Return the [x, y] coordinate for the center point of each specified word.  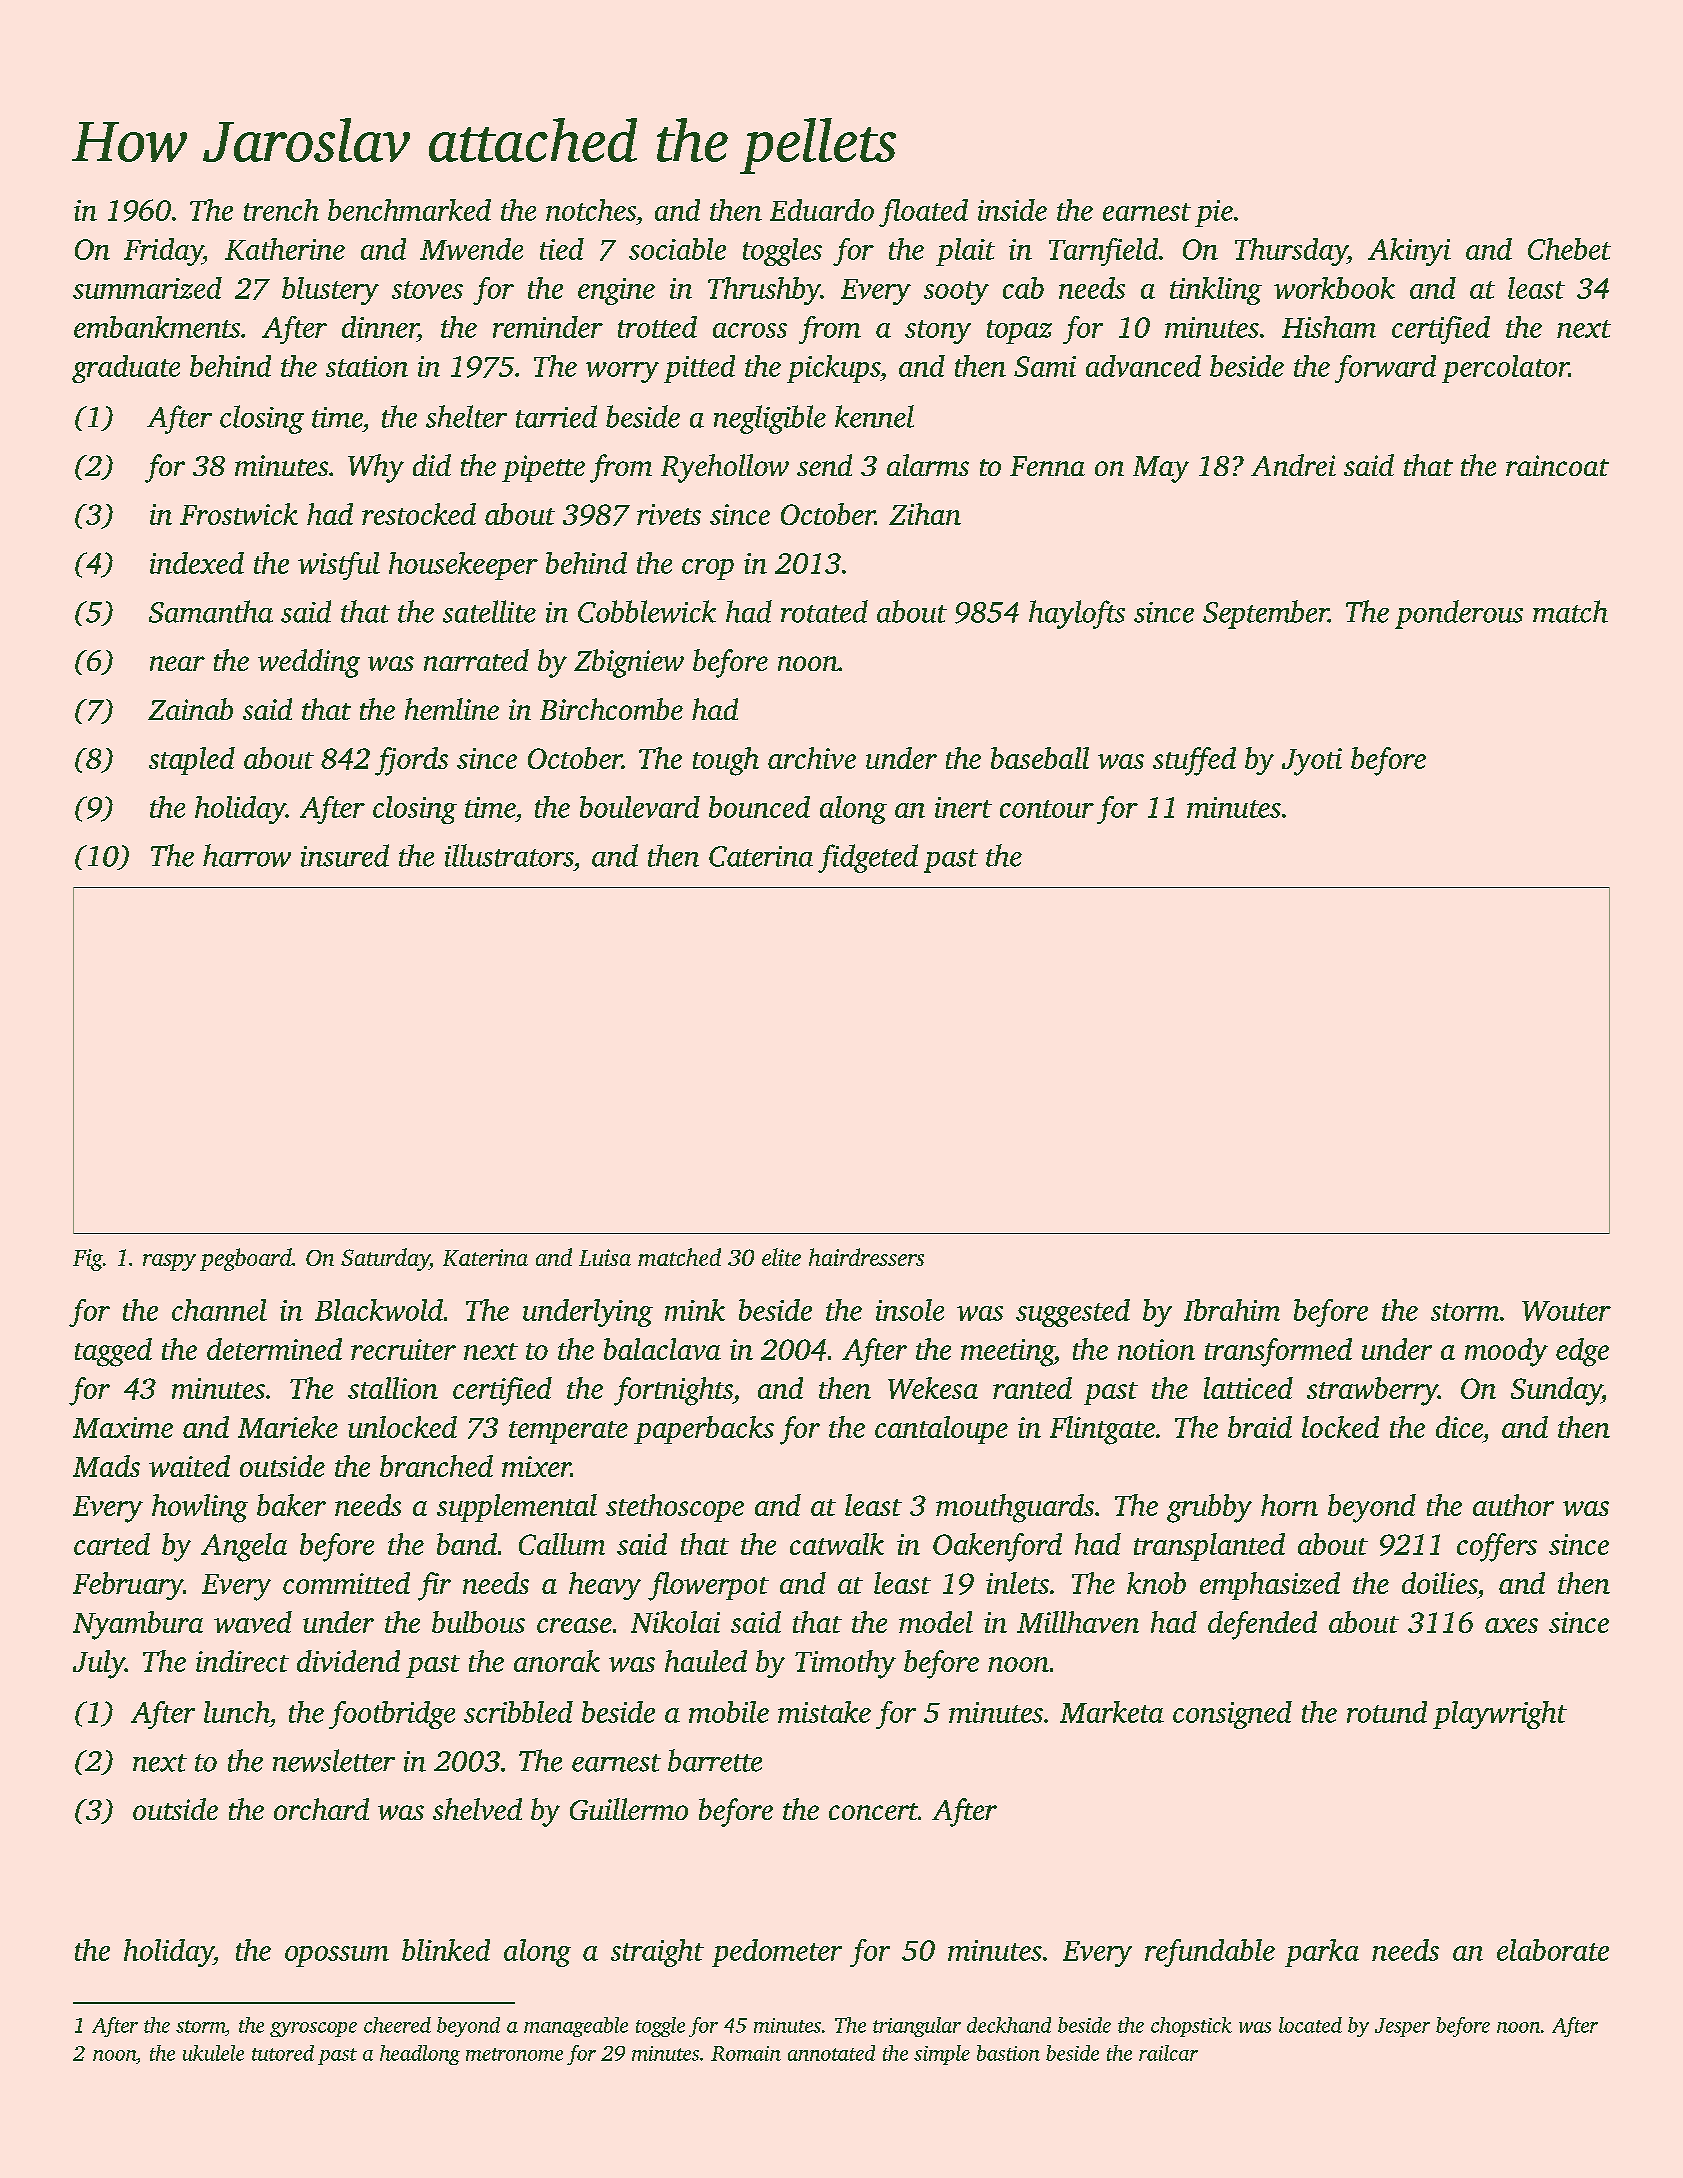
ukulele [213, 2053]
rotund [1387, 1712]
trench [281, 210]
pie [1214, 213]
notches [591, 210]
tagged [113, 1352]
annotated [831, 2053]
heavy [605, 1586]
